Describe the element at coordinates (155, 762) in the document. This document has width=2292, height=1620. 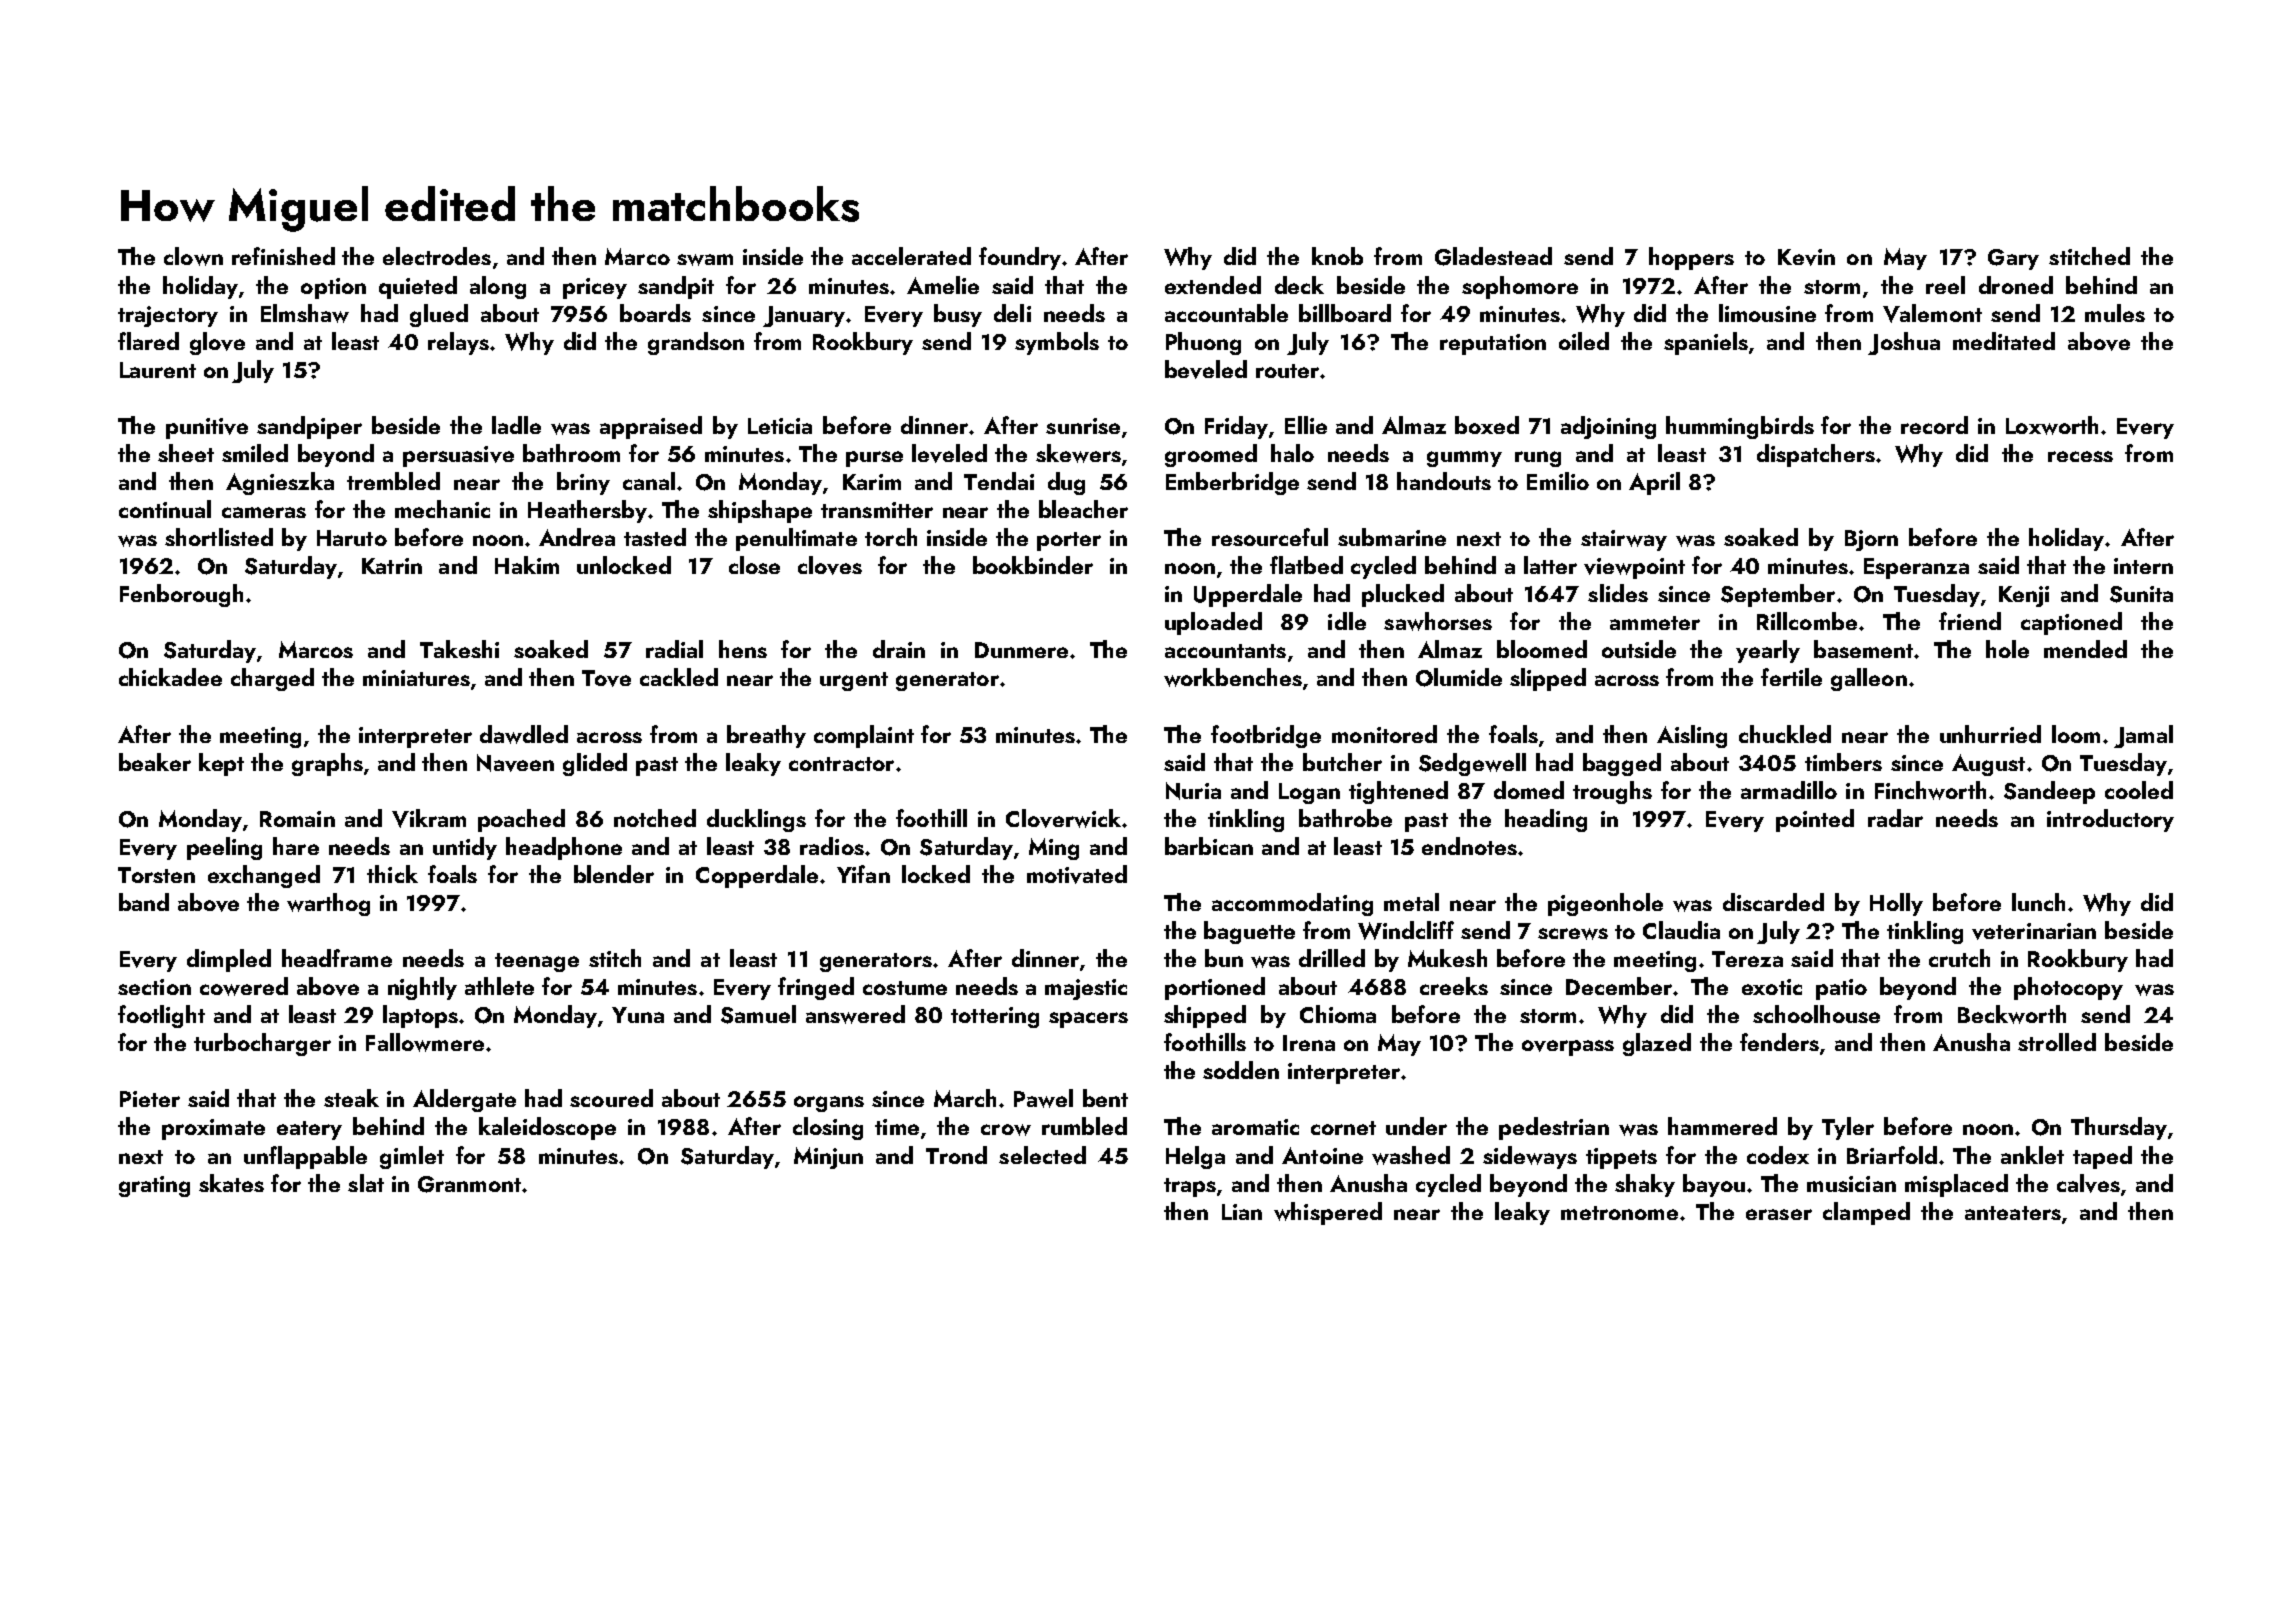
I see `beaker` at that location.
